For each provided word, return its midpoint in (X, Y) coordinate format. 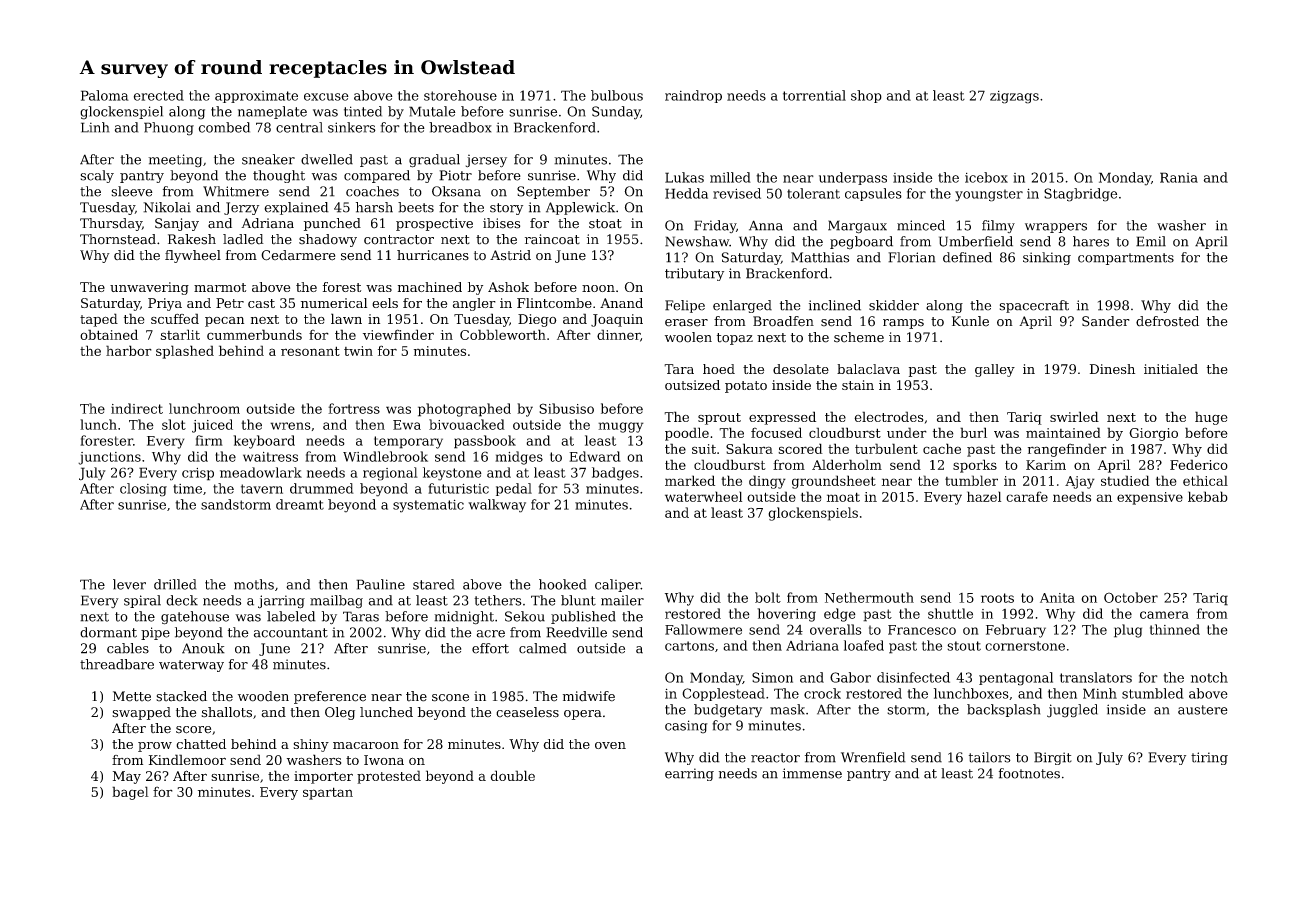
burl (973, 432)
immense (812, 773)
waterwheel (703, 496)
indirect (137, 408)
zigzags (1014, 97)
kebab (1208, 496)
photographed (464, 410)
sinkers (352, 127)
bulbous (617, 95)
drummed (322, 488)
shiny (311, 745)
